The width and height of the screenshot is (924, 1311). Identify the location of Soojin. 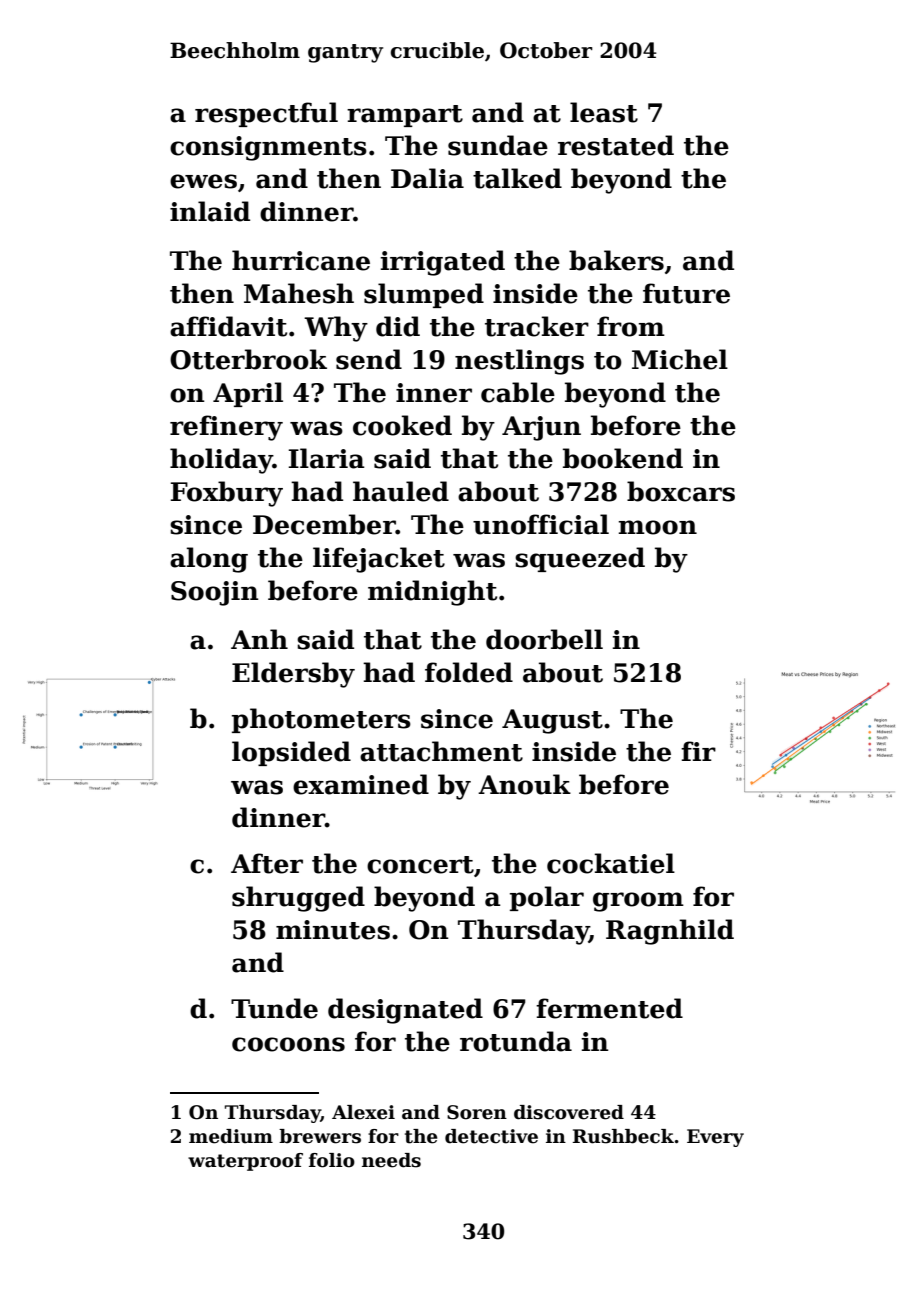
(215, 593).
